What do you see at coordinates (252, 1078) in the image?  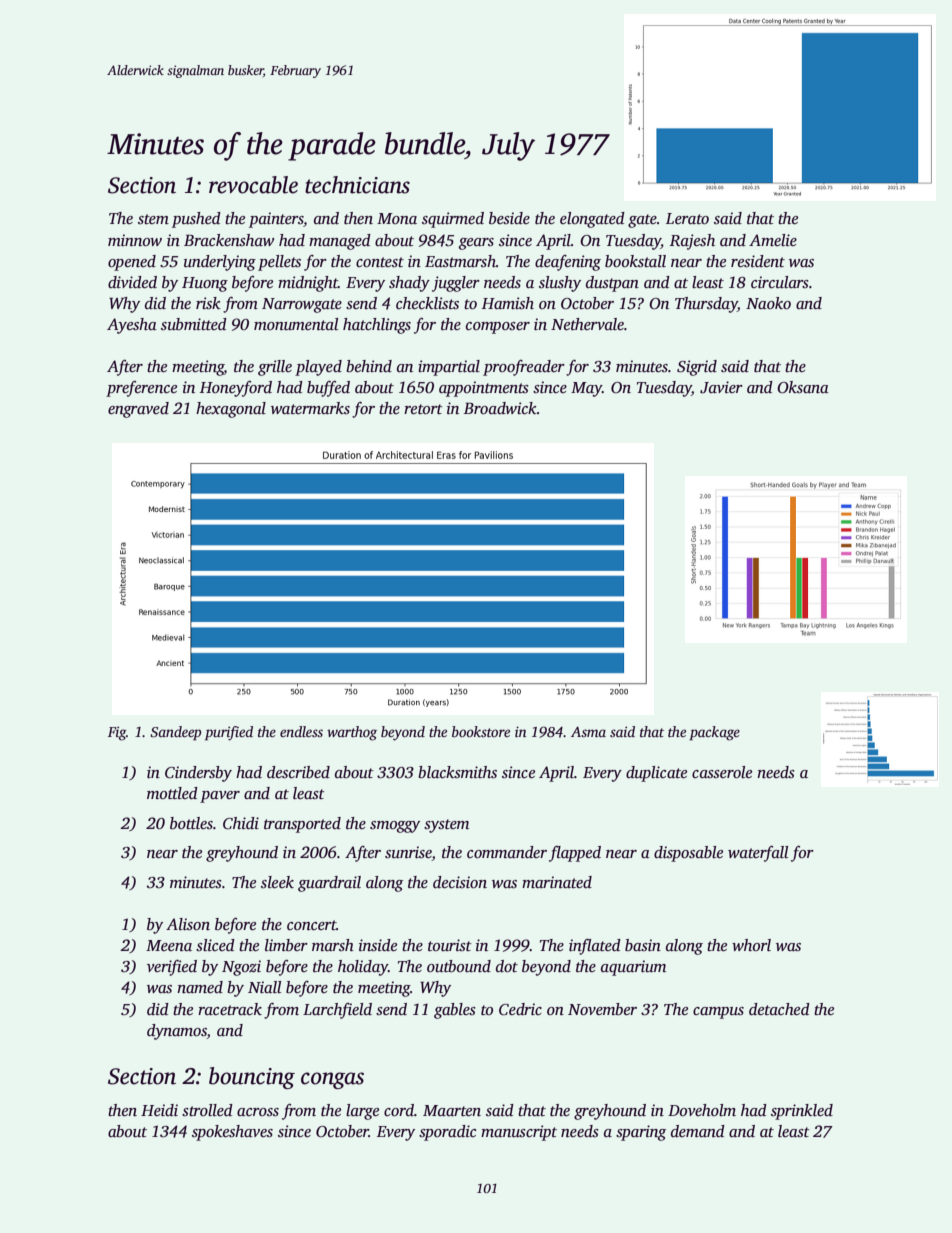 I see `bouncing` at bounding box center [252, 1078].
